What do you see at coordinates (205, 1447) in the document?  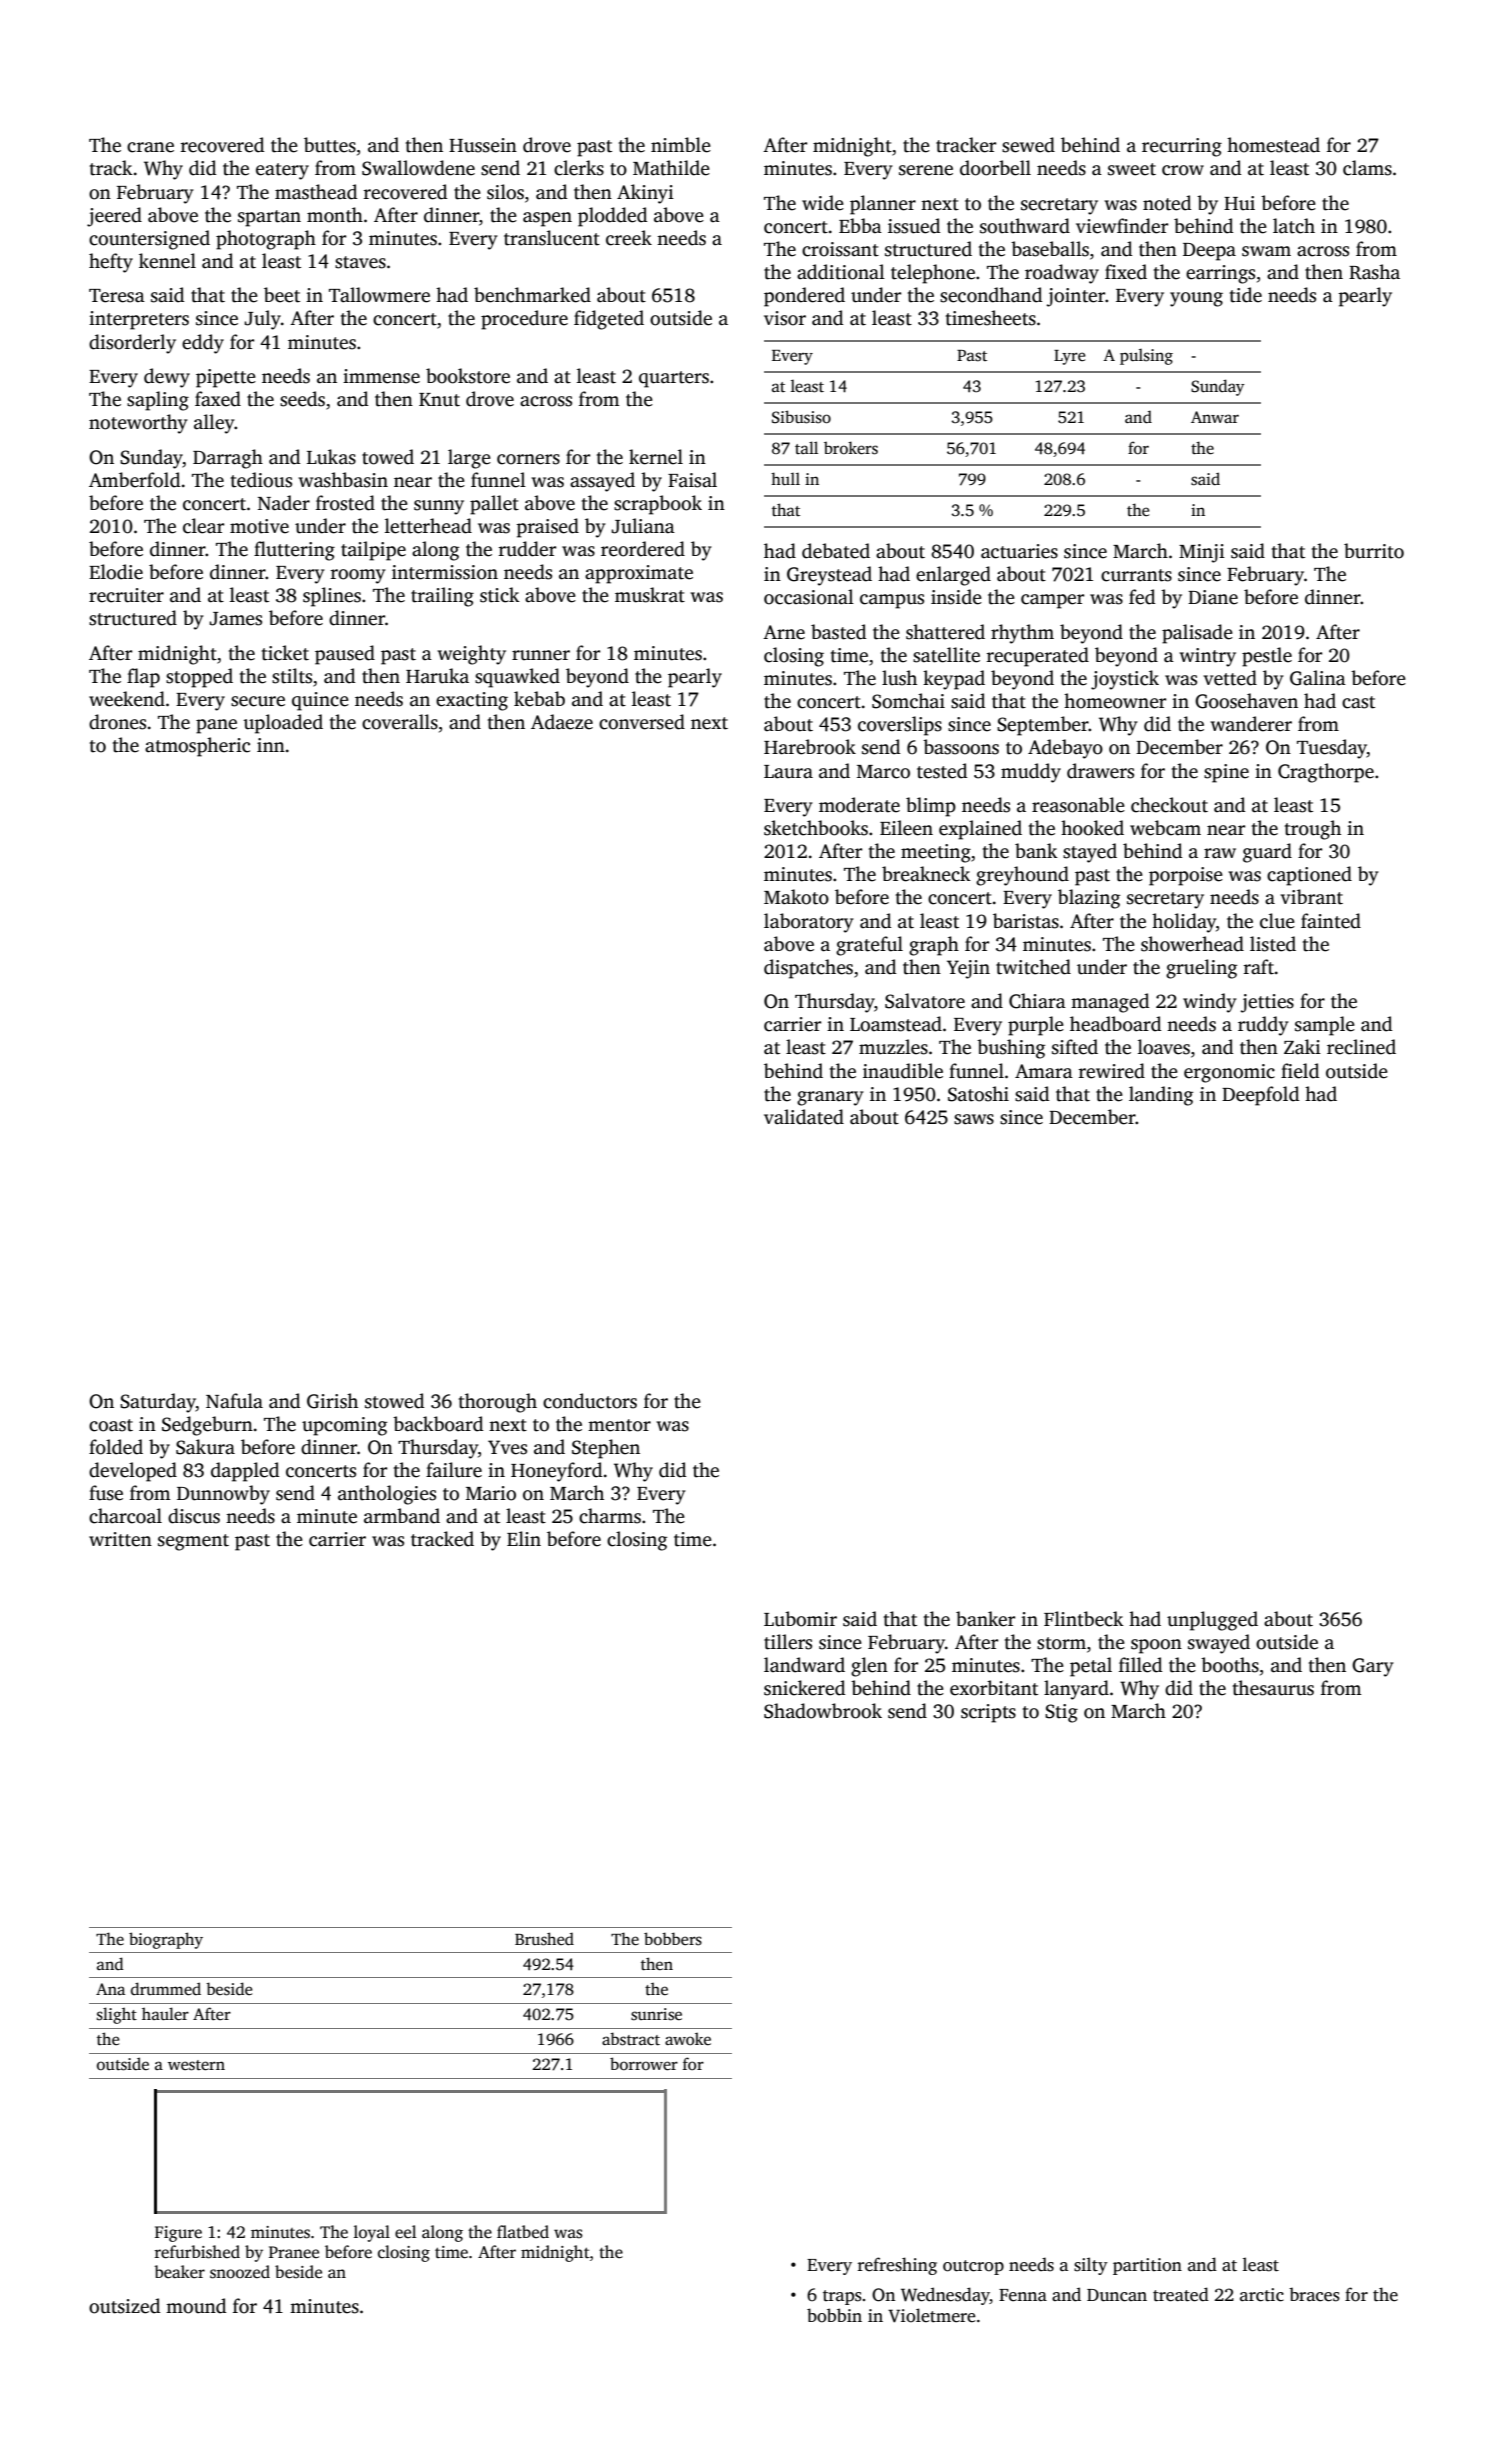 I see `Sakura` at bounding box center [205, 1447].
